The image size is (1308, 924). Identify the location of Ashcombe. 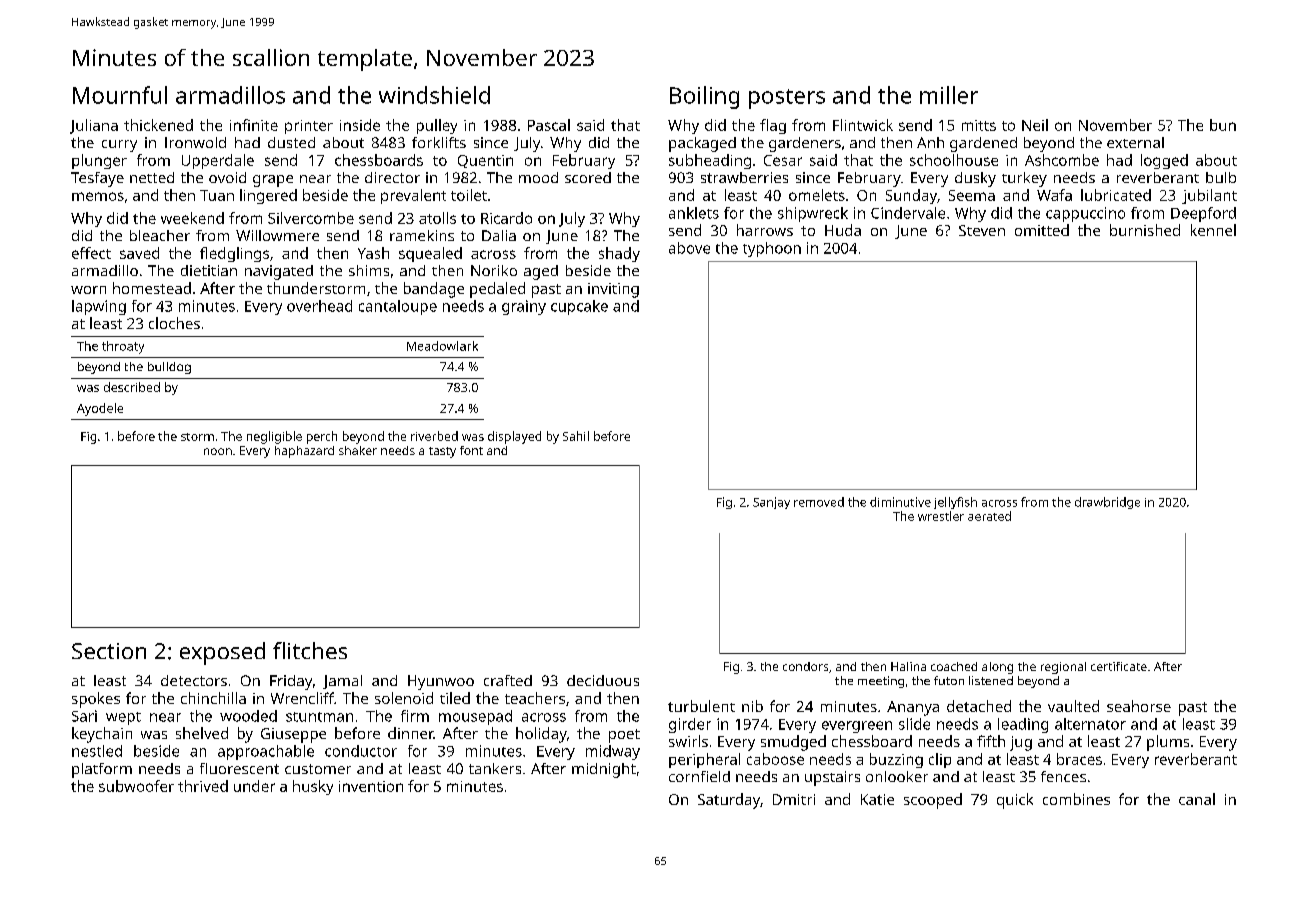
(1062, 160).
